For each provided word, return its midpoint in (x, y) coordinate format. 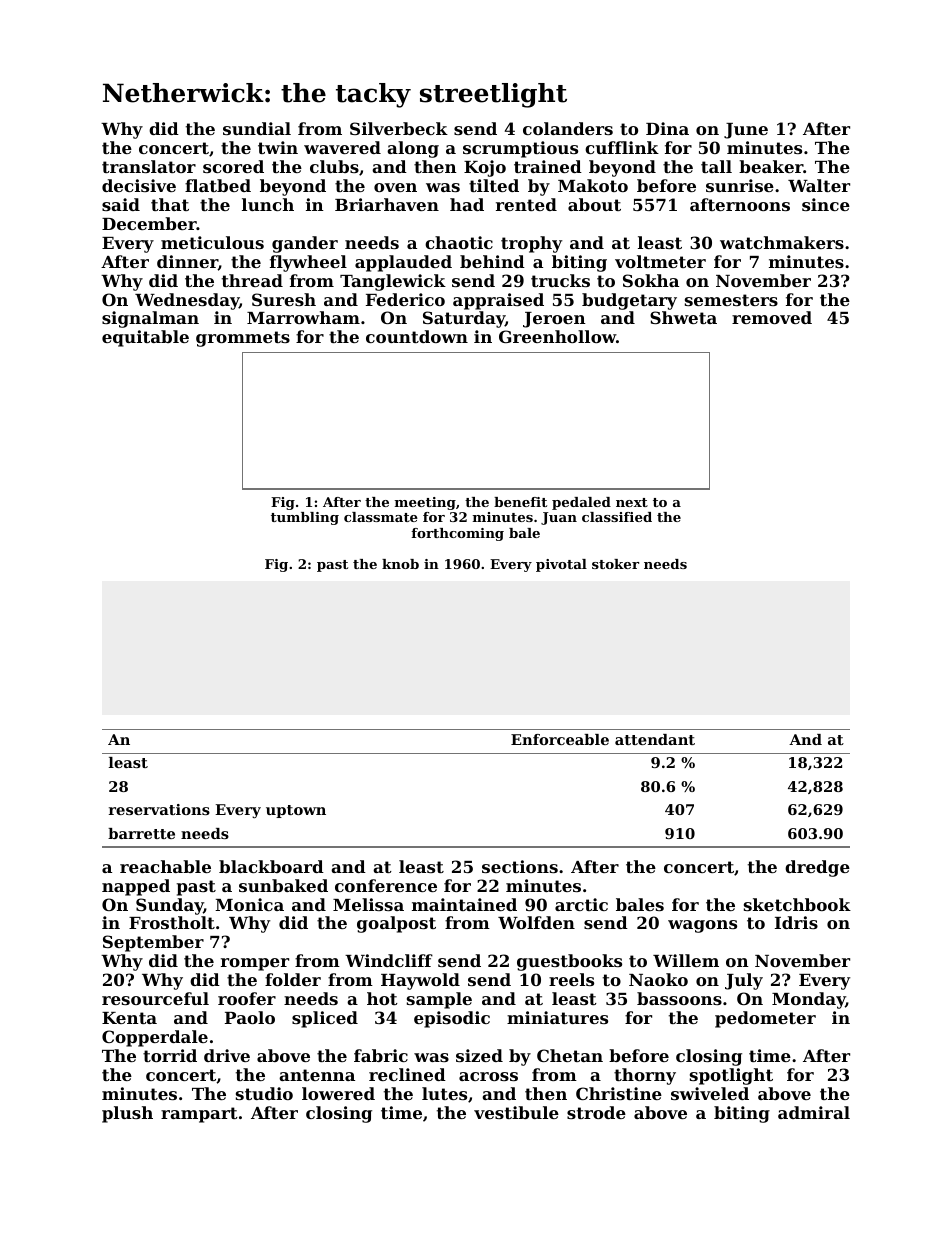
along (413, 149)
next (632, 502)
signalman (150, 319)
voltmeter (660, 261)
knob (400, 564)
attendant (655, 739)
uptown (296, 811)
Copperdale (155, 1038)
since (826, 204)
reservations (159, 809)
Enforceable (560, 739)
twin (278, 147)
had (467, 204)
